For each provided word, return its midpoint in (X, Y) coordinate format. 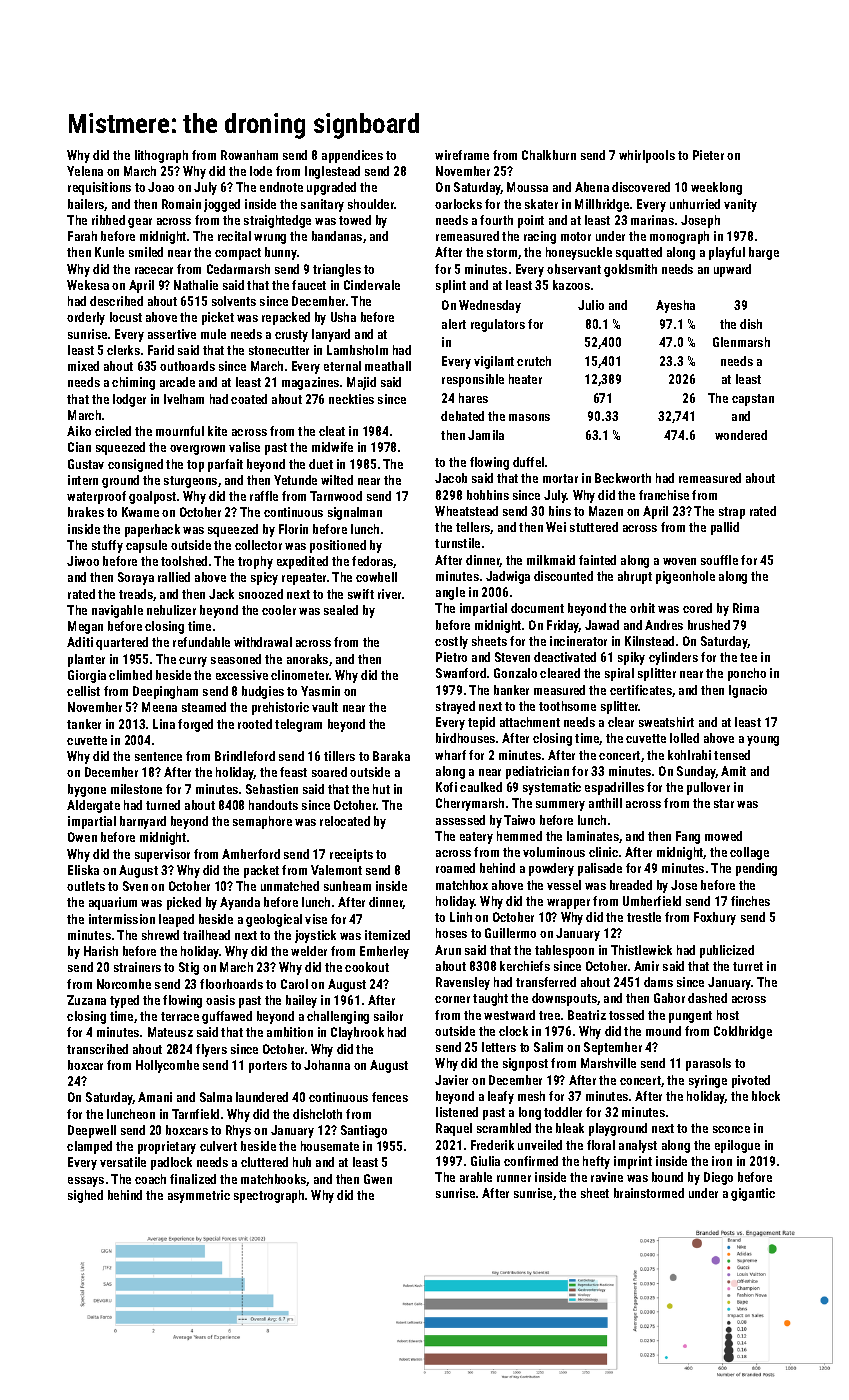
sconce (731, 1129)
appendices (352, 156)
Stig (189, 968)
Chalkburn (549, 155)
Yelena (85, 171)
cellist (83, 691)
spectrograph (269, 1196)
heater (525, 379)
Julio (591, 305)
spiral (619, 674)
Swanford (461, 673)
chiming (133, 383)
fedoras (373, 562)
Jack (221, 594)
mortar (560, 478)
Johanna (327, 1065)
